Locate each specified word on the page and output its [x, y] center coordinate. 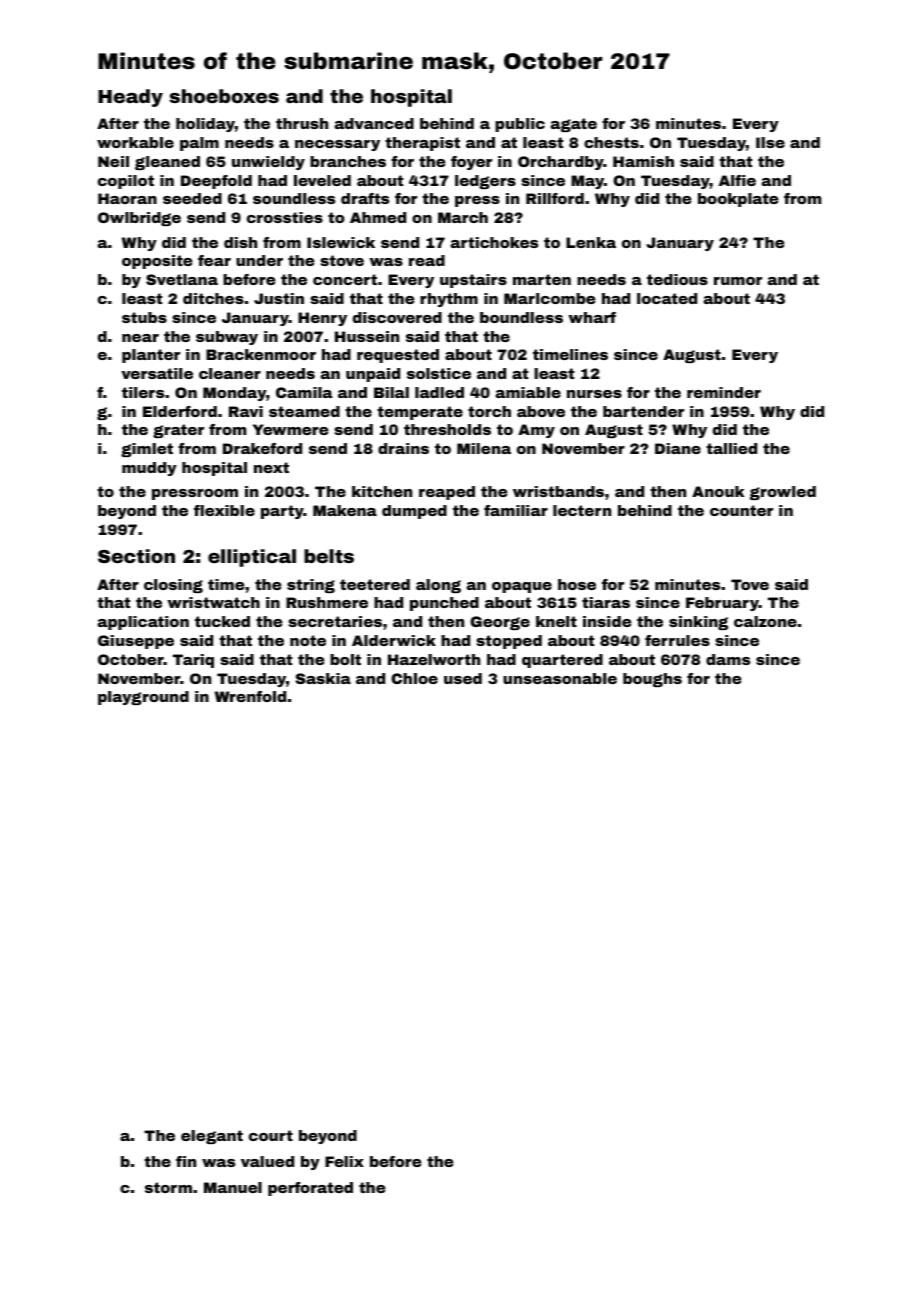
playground [143, 698]
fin [186, 1161]
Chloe [414, 678]
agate [574, 125]
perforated [310, 1189]
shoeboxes [224, 96]
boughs [652, 680]
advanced [374, 123]
